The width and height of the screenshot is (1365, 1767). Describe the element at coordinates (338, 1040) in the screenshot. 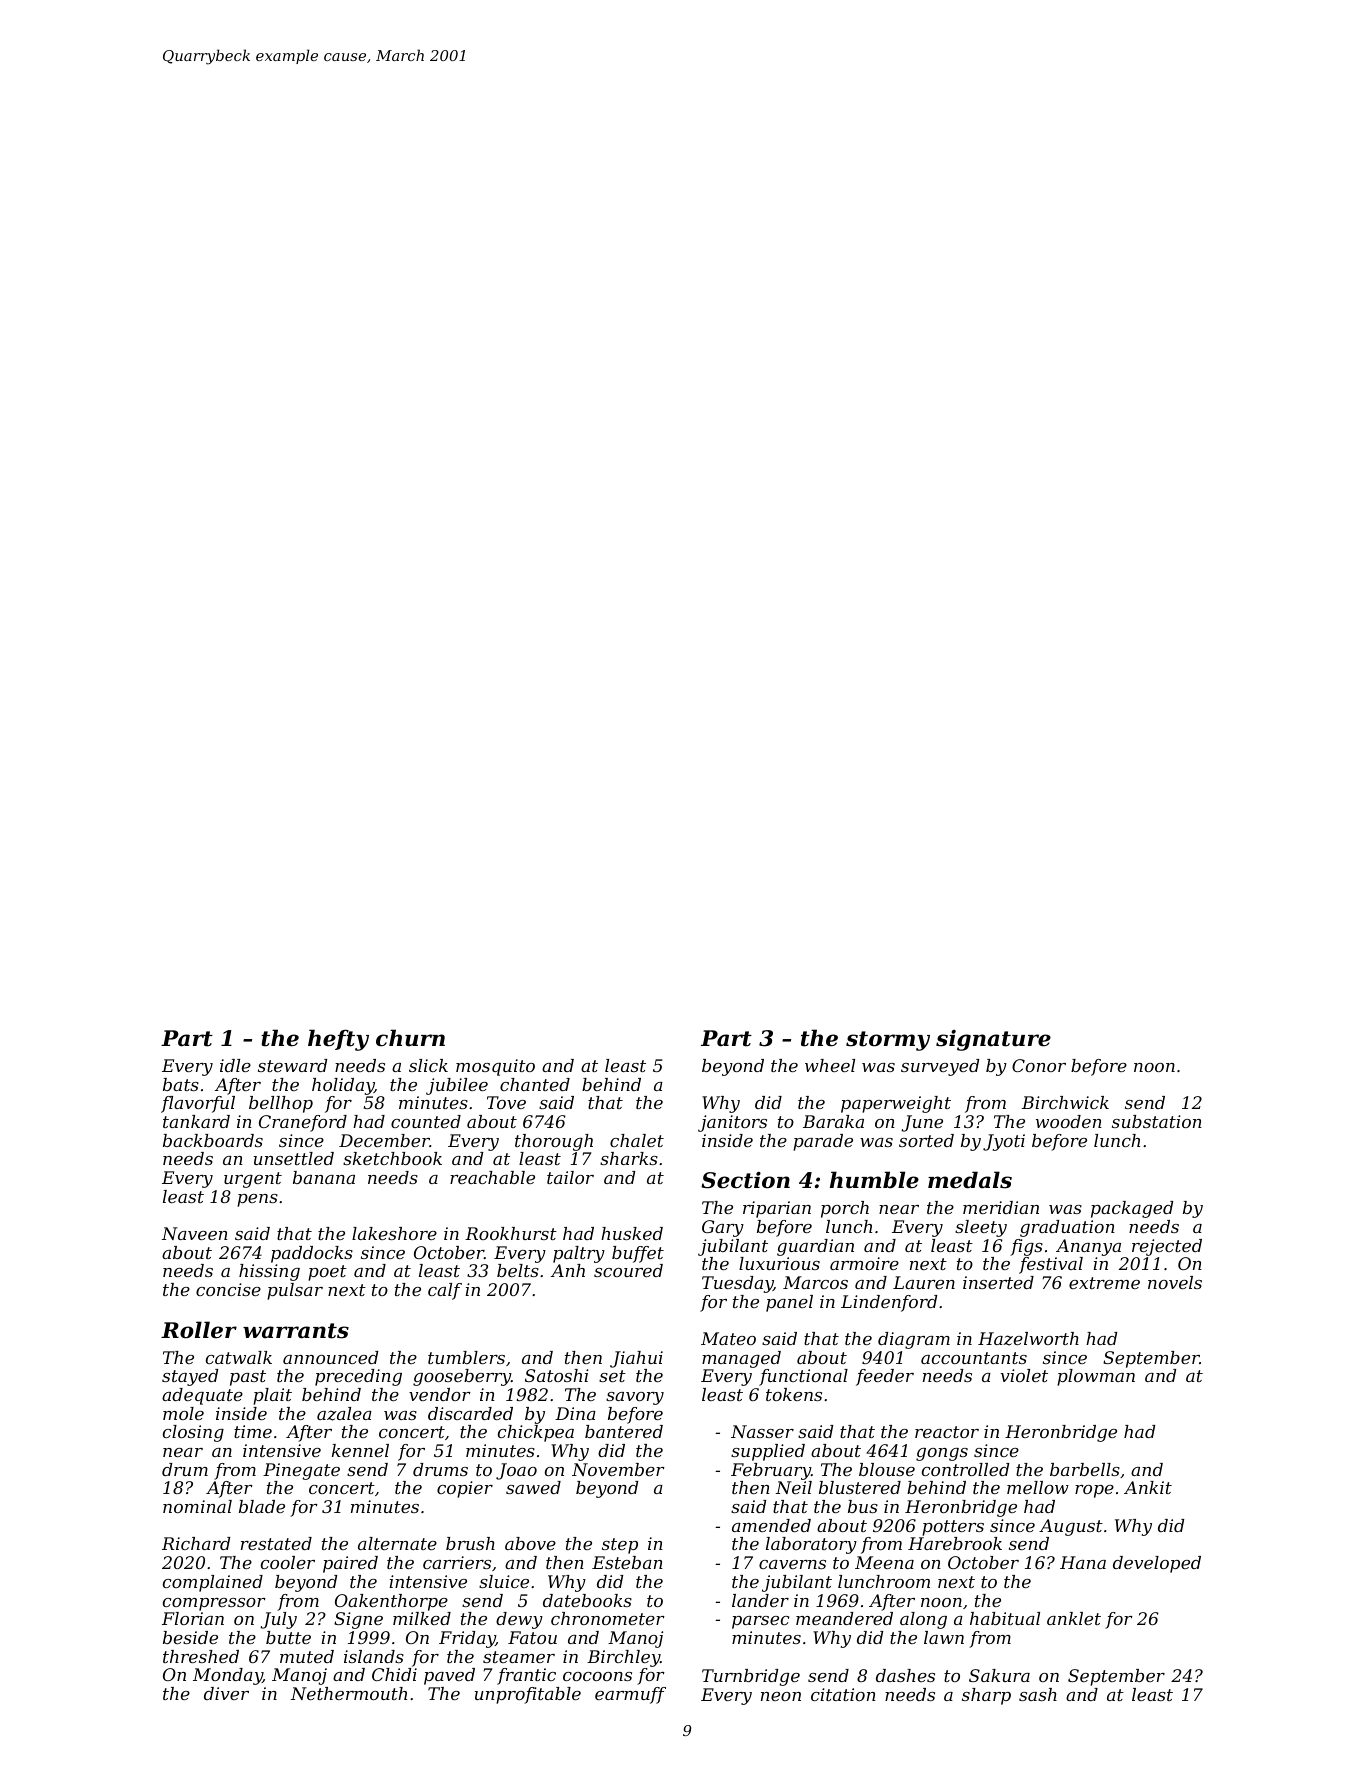

I see `hefty` at that location.
